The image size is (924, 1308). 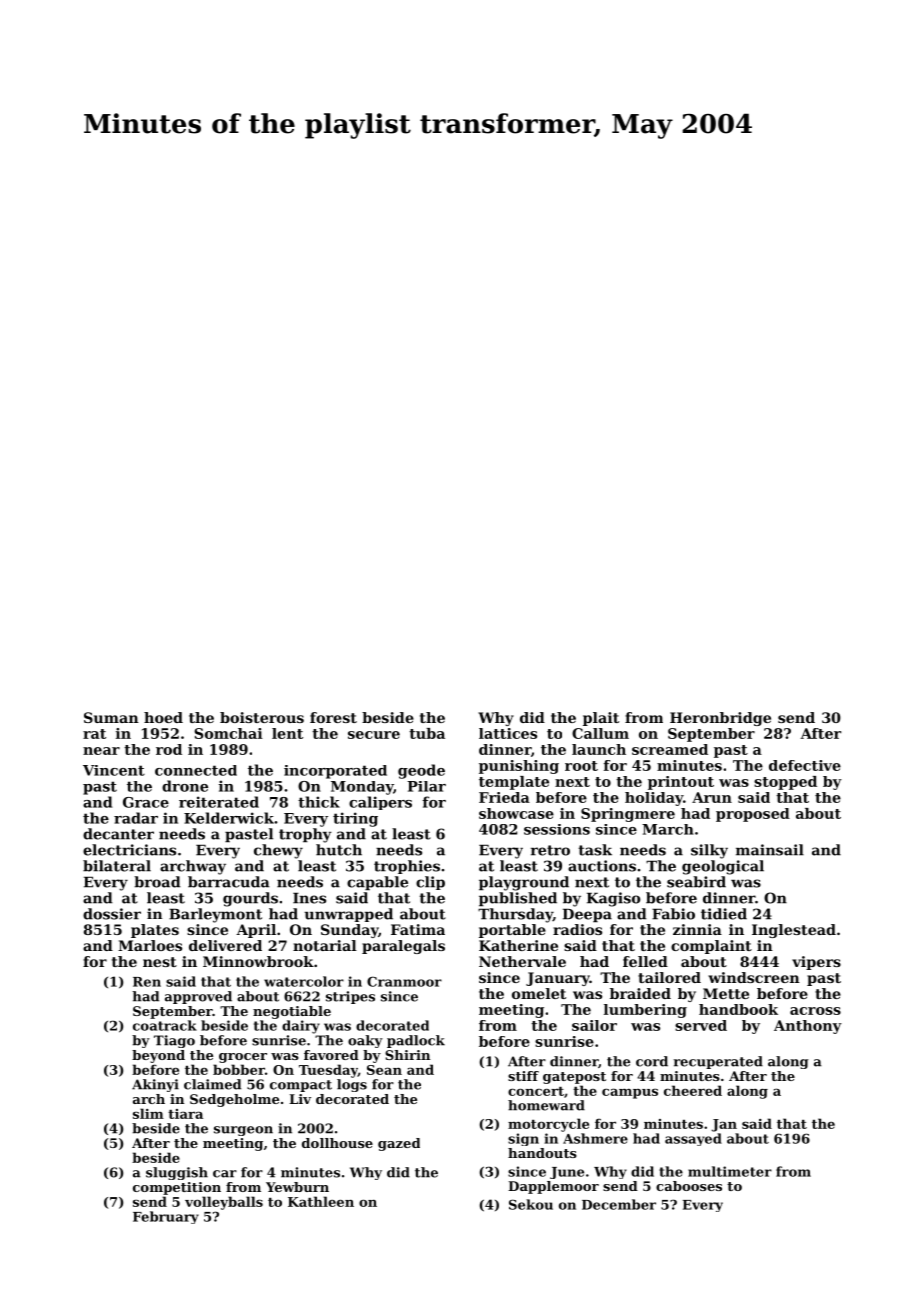 What do you see at coordinates (711, 947) in the page?
I see `complaint` at bounding box center [711, 947].
